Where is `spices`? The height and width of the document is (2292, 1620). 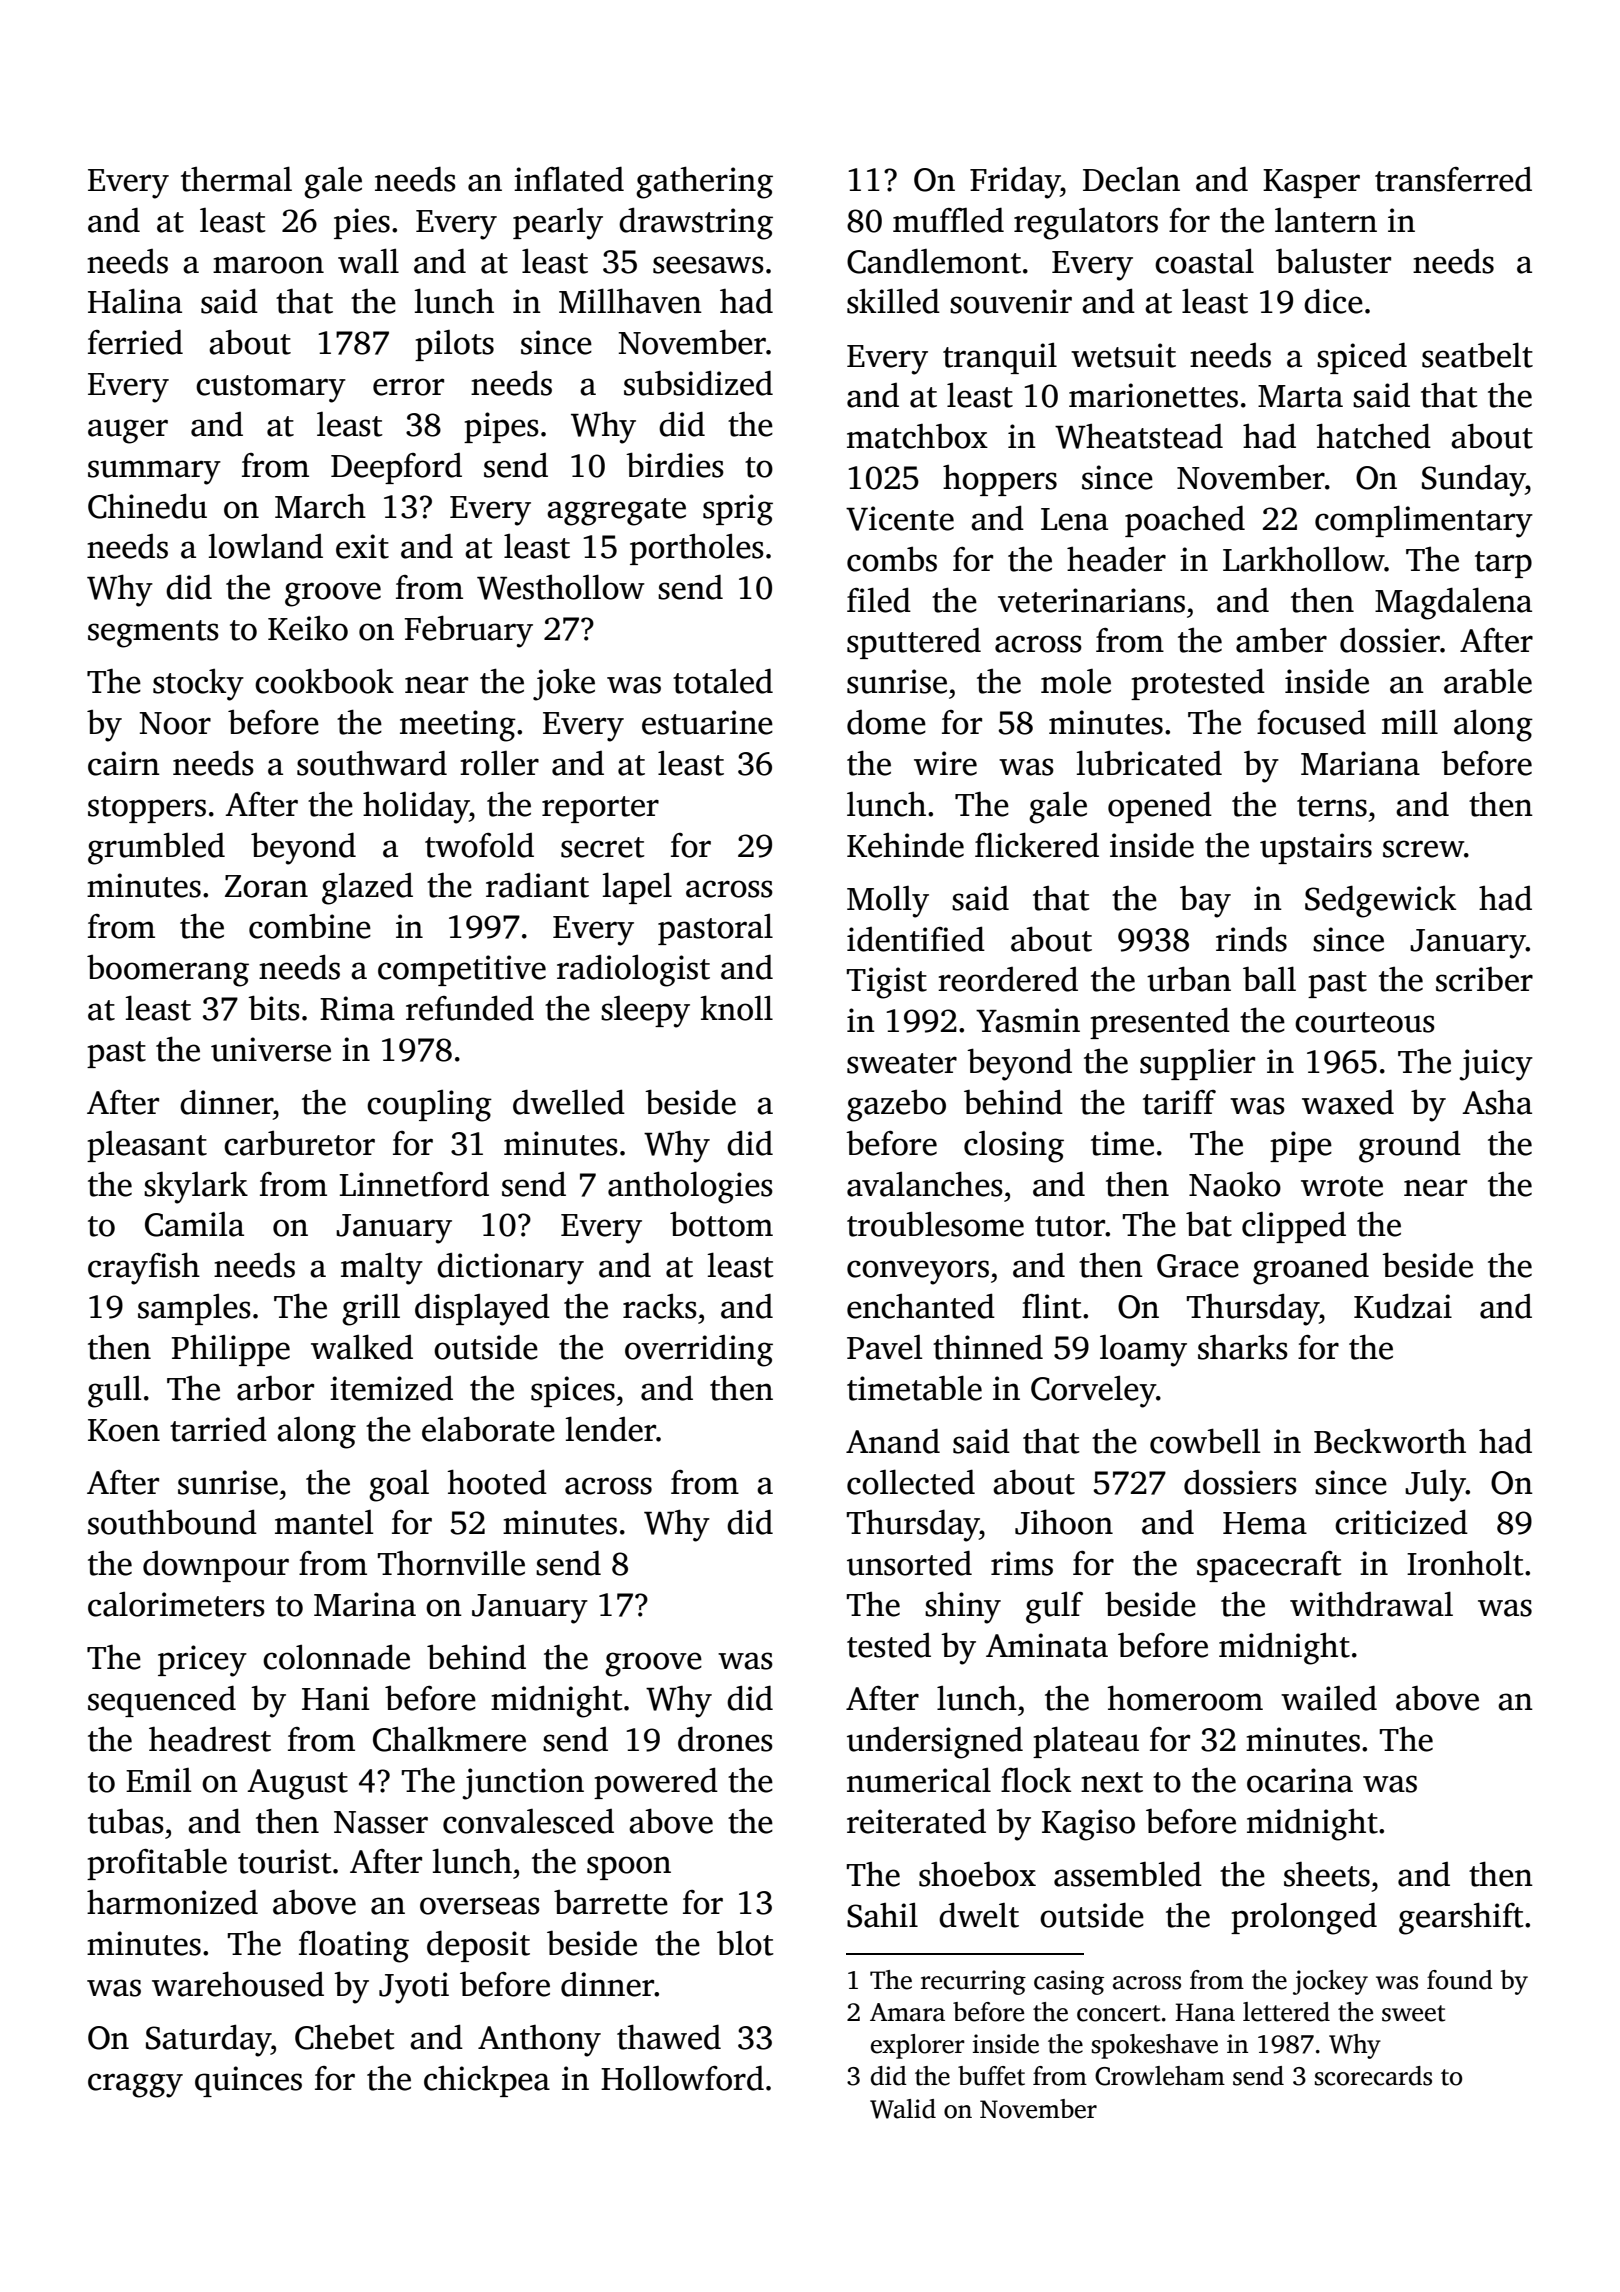 spices is located at coordinates (573, 1391).
